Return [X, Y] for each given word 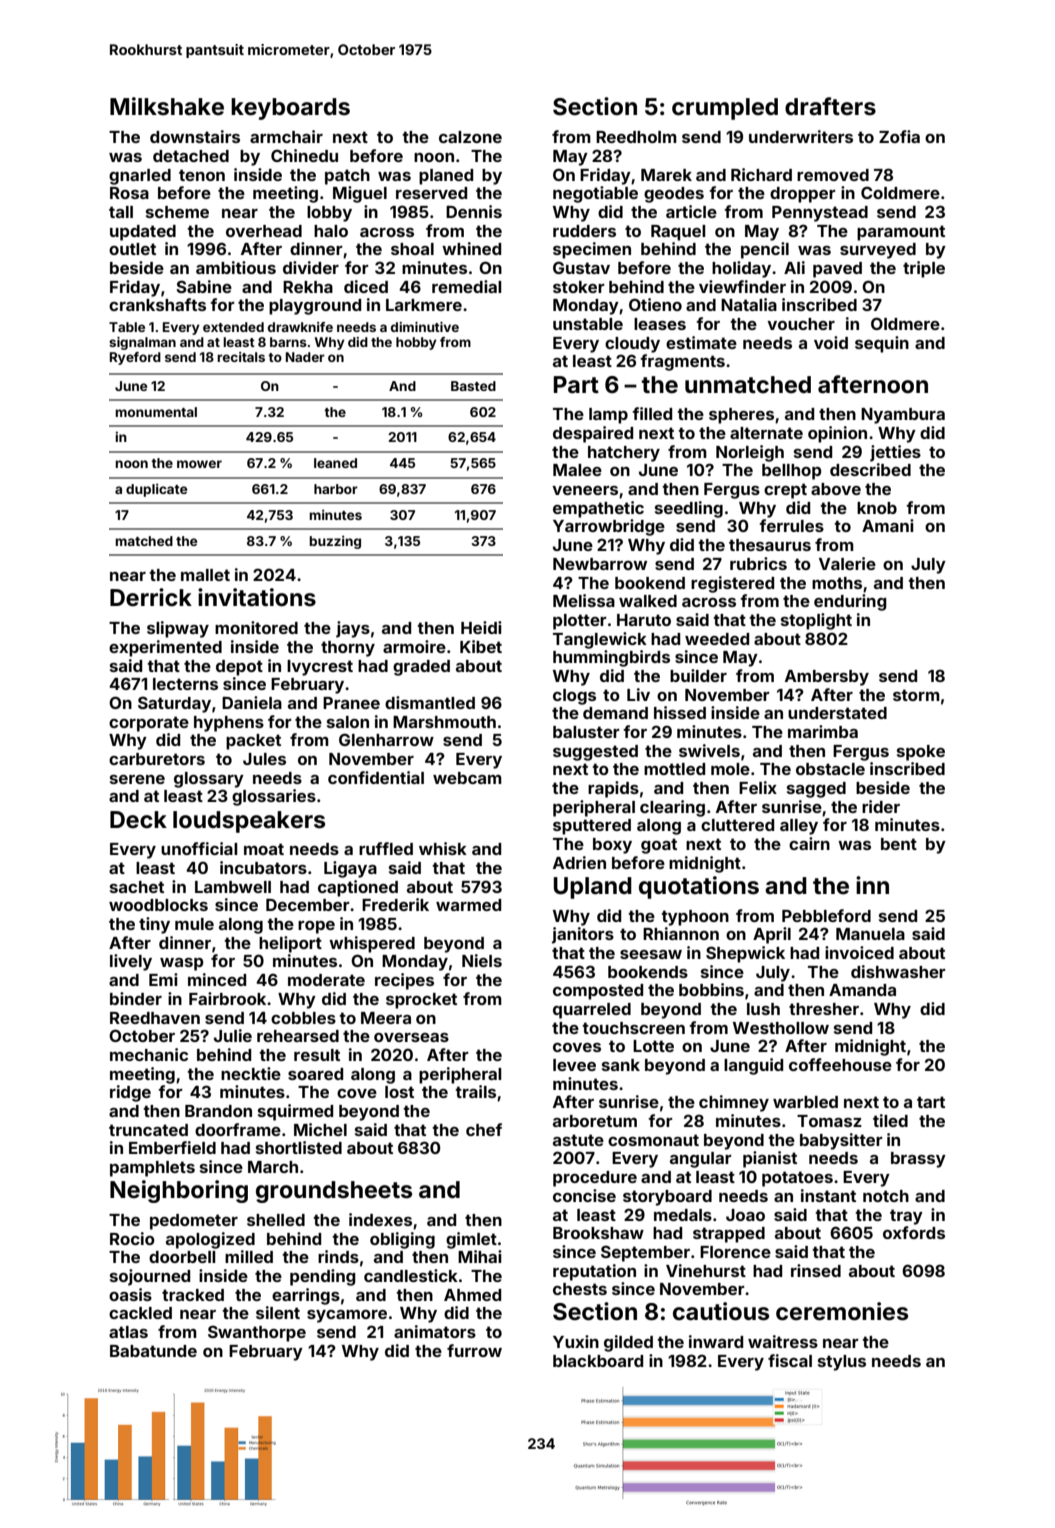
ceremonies [842, 1311]
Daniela [252, 702]
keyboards [290, 109]
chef [484, 1129]
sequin [882, 344]
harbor [336, 489]
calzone [470, 137]
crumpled [725, 109]
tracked [193, 1295]
